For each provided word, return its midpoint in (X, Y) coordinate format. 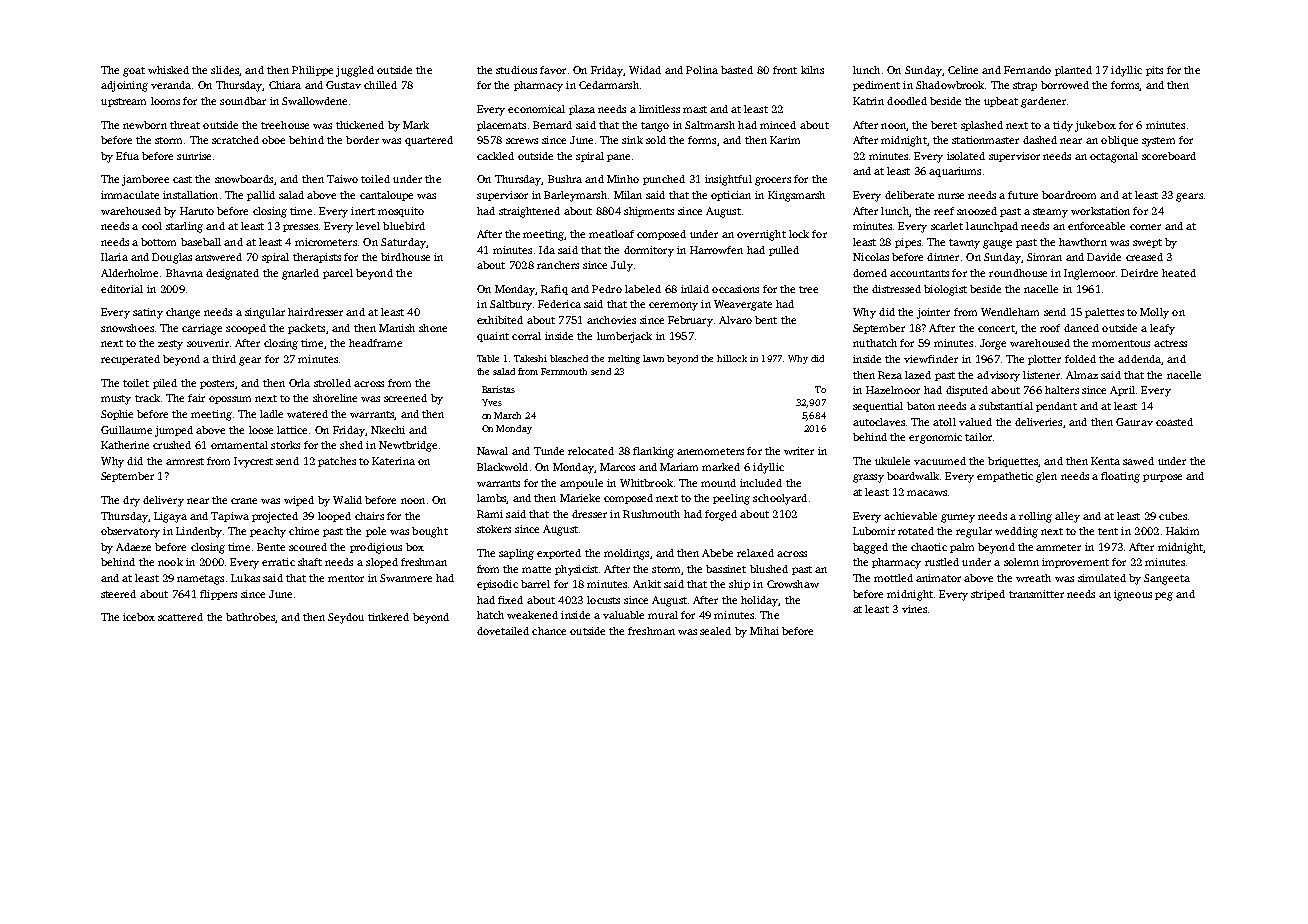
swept (1147, 243)
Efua (127, 156)
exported (559, 554)
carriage (202, 329)
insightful (728, 180)
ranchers (558, 265)
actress (1170, 343)
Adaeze (133, 547)
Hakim (1182, 531)
